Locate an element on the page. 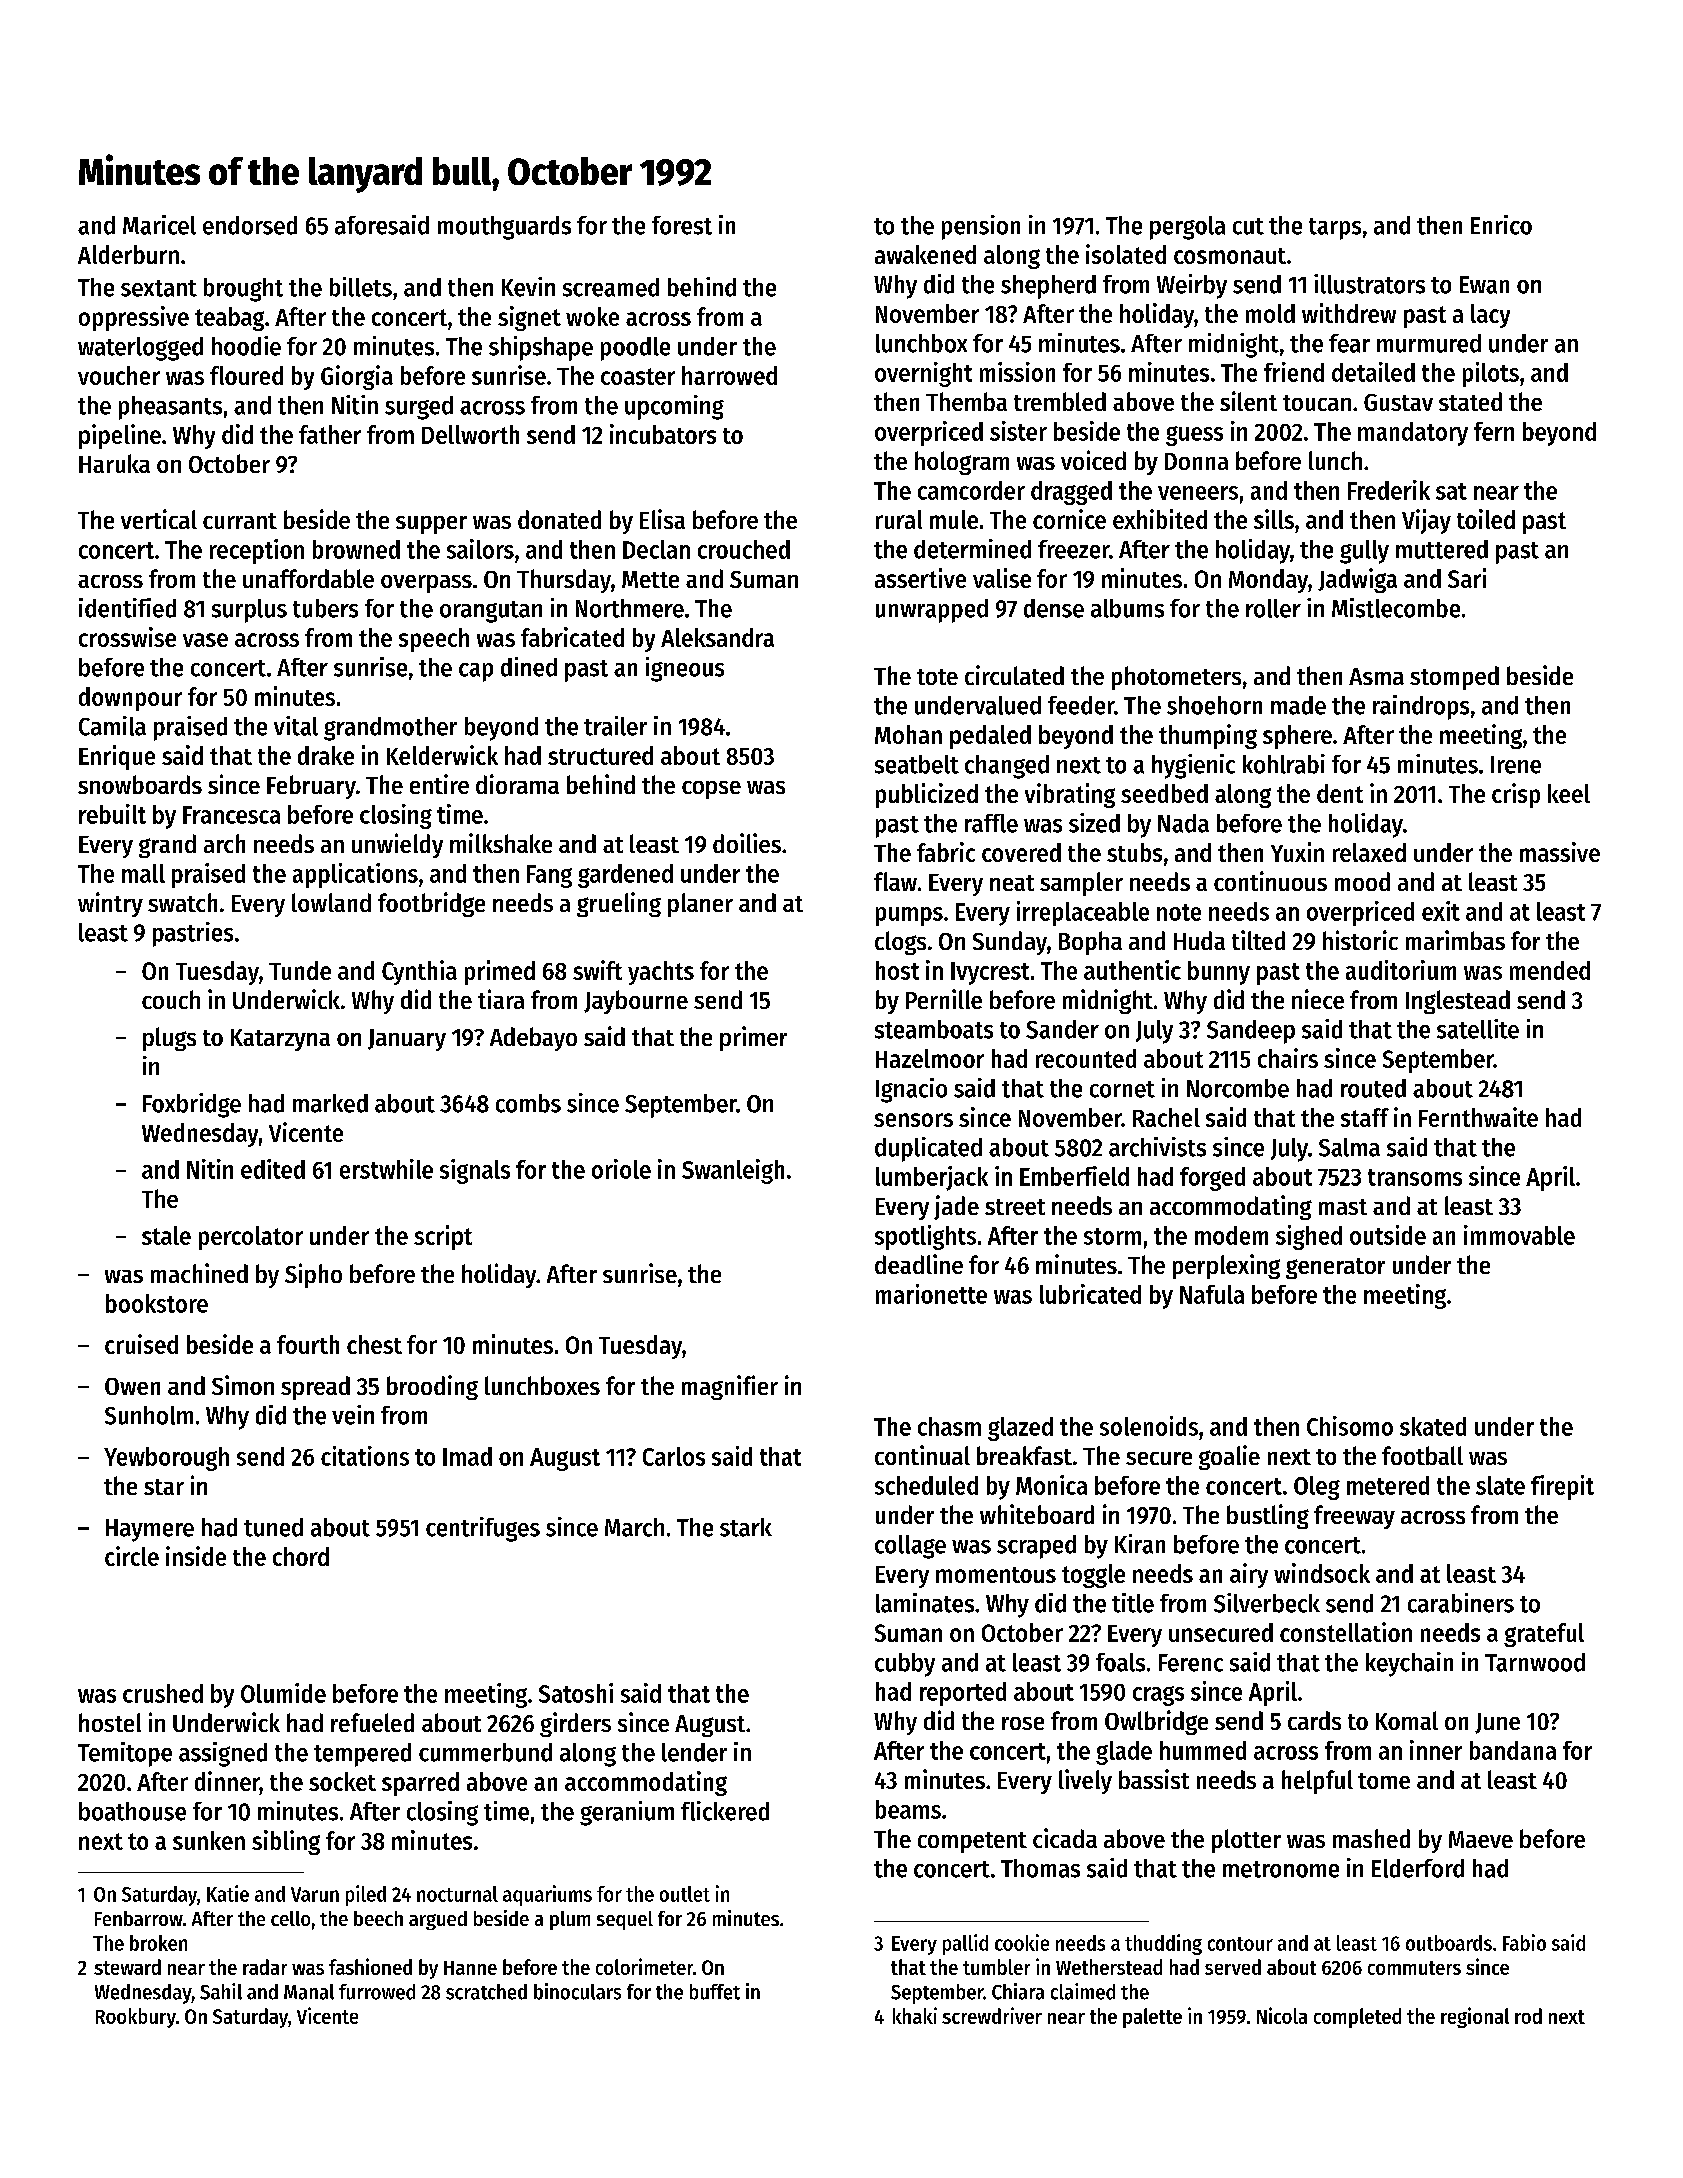 Image resolution: width=1683 pixels, height=2178 pixels. vertical is located at coordinates (159, 519).
